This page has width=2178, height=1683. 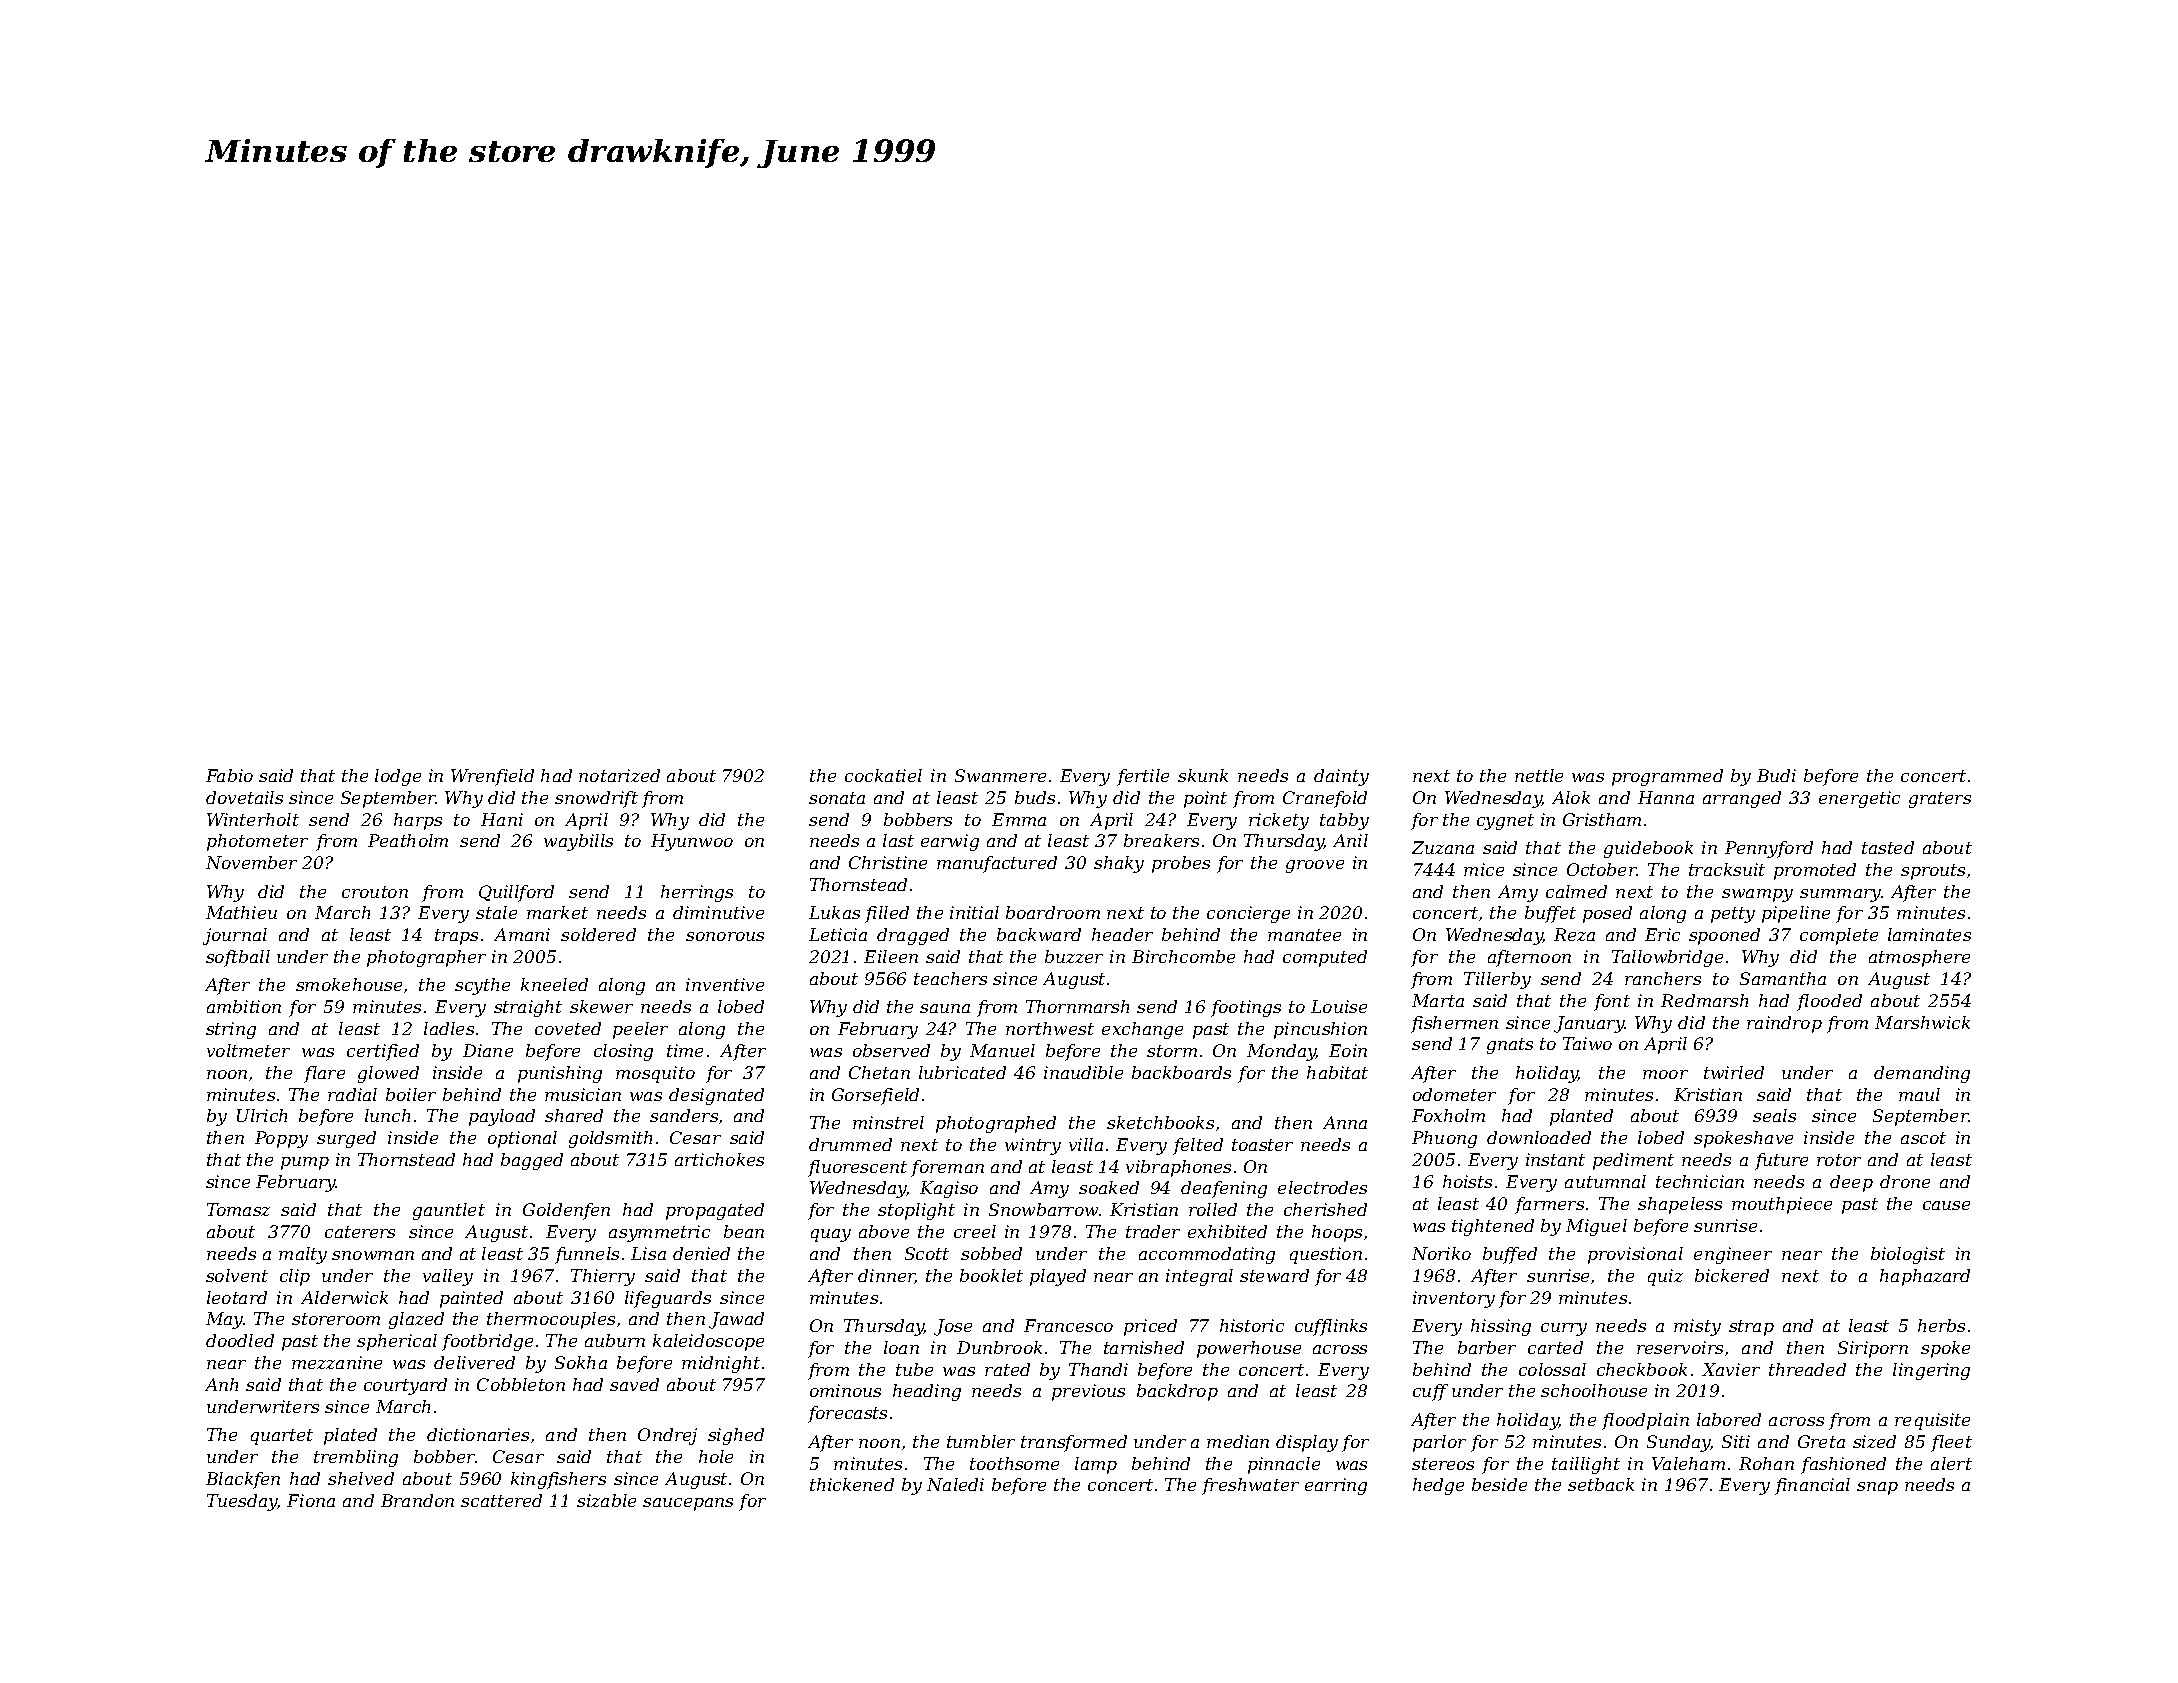 What do you see at coordinates (578, 842) in the page?
I see `waybills` at bounding box center [578, 842].
